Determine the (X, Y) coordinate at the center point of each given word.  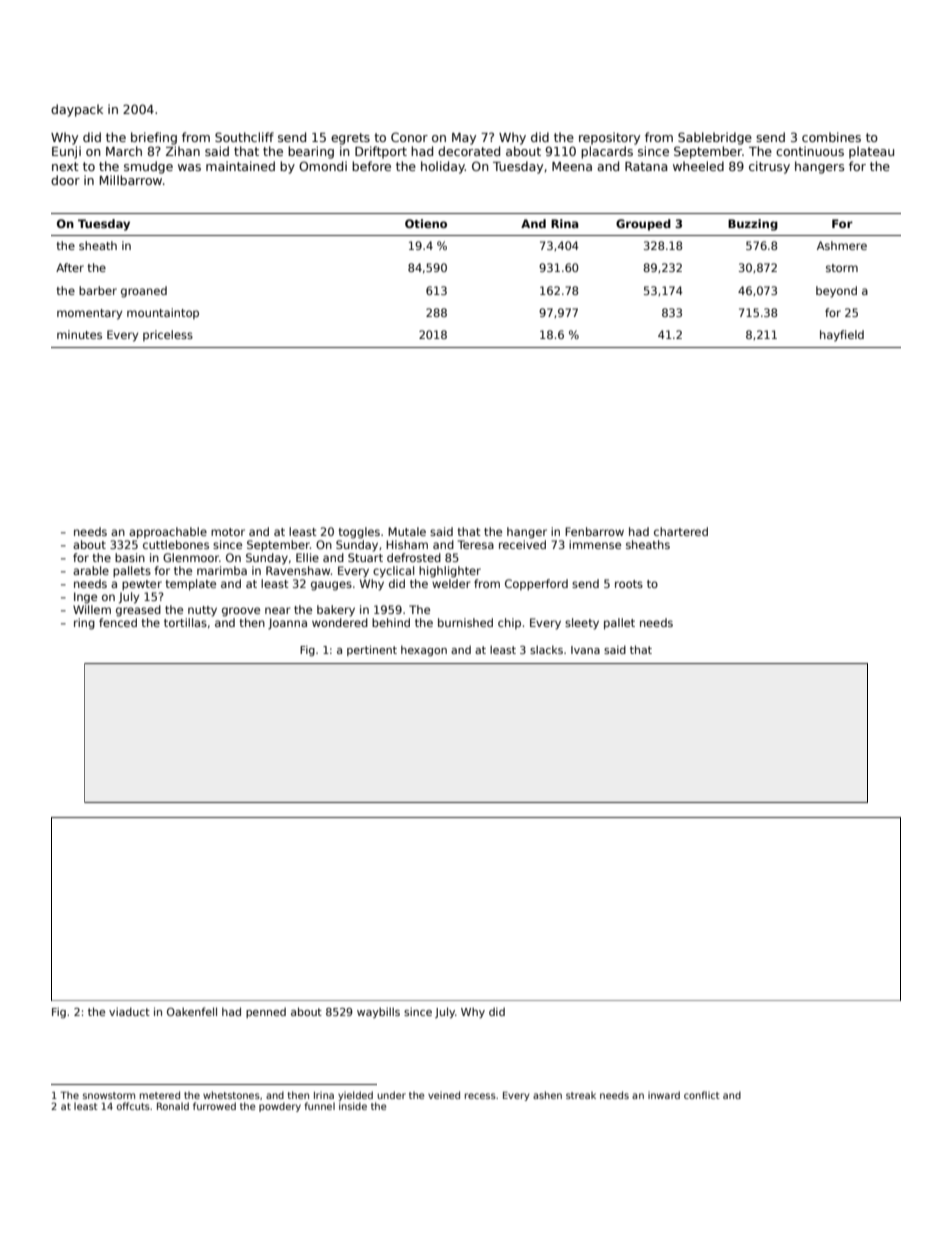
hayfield (842, 336)
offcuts (133, 1106)
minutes (79, 334)
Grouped (643, 225)
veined (444, 1095)
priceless (168, 335)
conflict (702, 1095)
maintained (240, 166)
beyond (836, 292)
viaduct (129, 1011)
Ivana (585, 650)
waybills (378, 1012)
